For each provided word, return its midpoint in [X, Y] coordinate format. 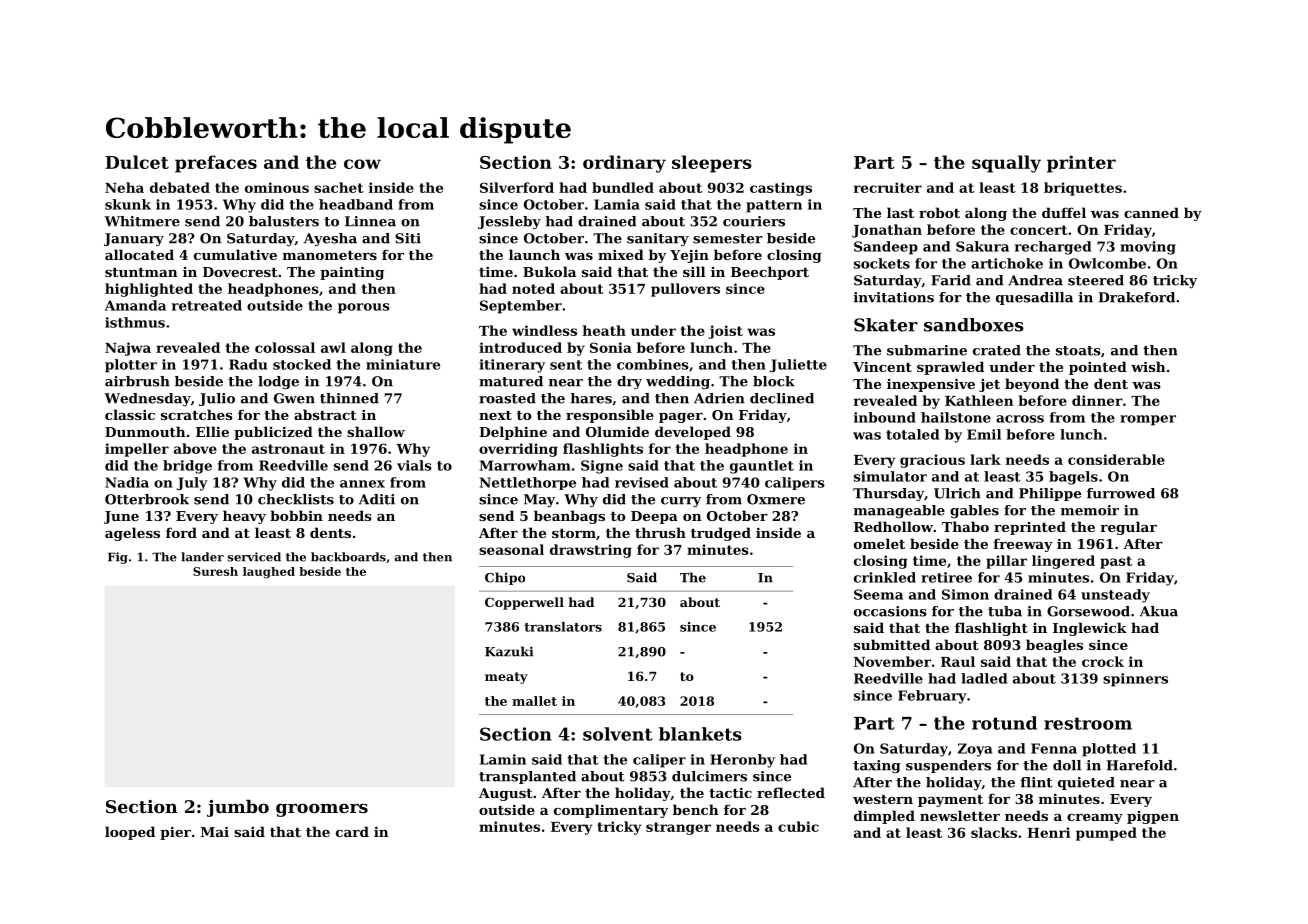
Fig [118, 558]
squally [1006, 164]
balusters [284, 221]
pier [175, 833]
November [892, 661]
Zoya [975, 750]
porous [364, 308]
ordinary [624, 164]
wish [1148, 366]
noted [533, 288]
